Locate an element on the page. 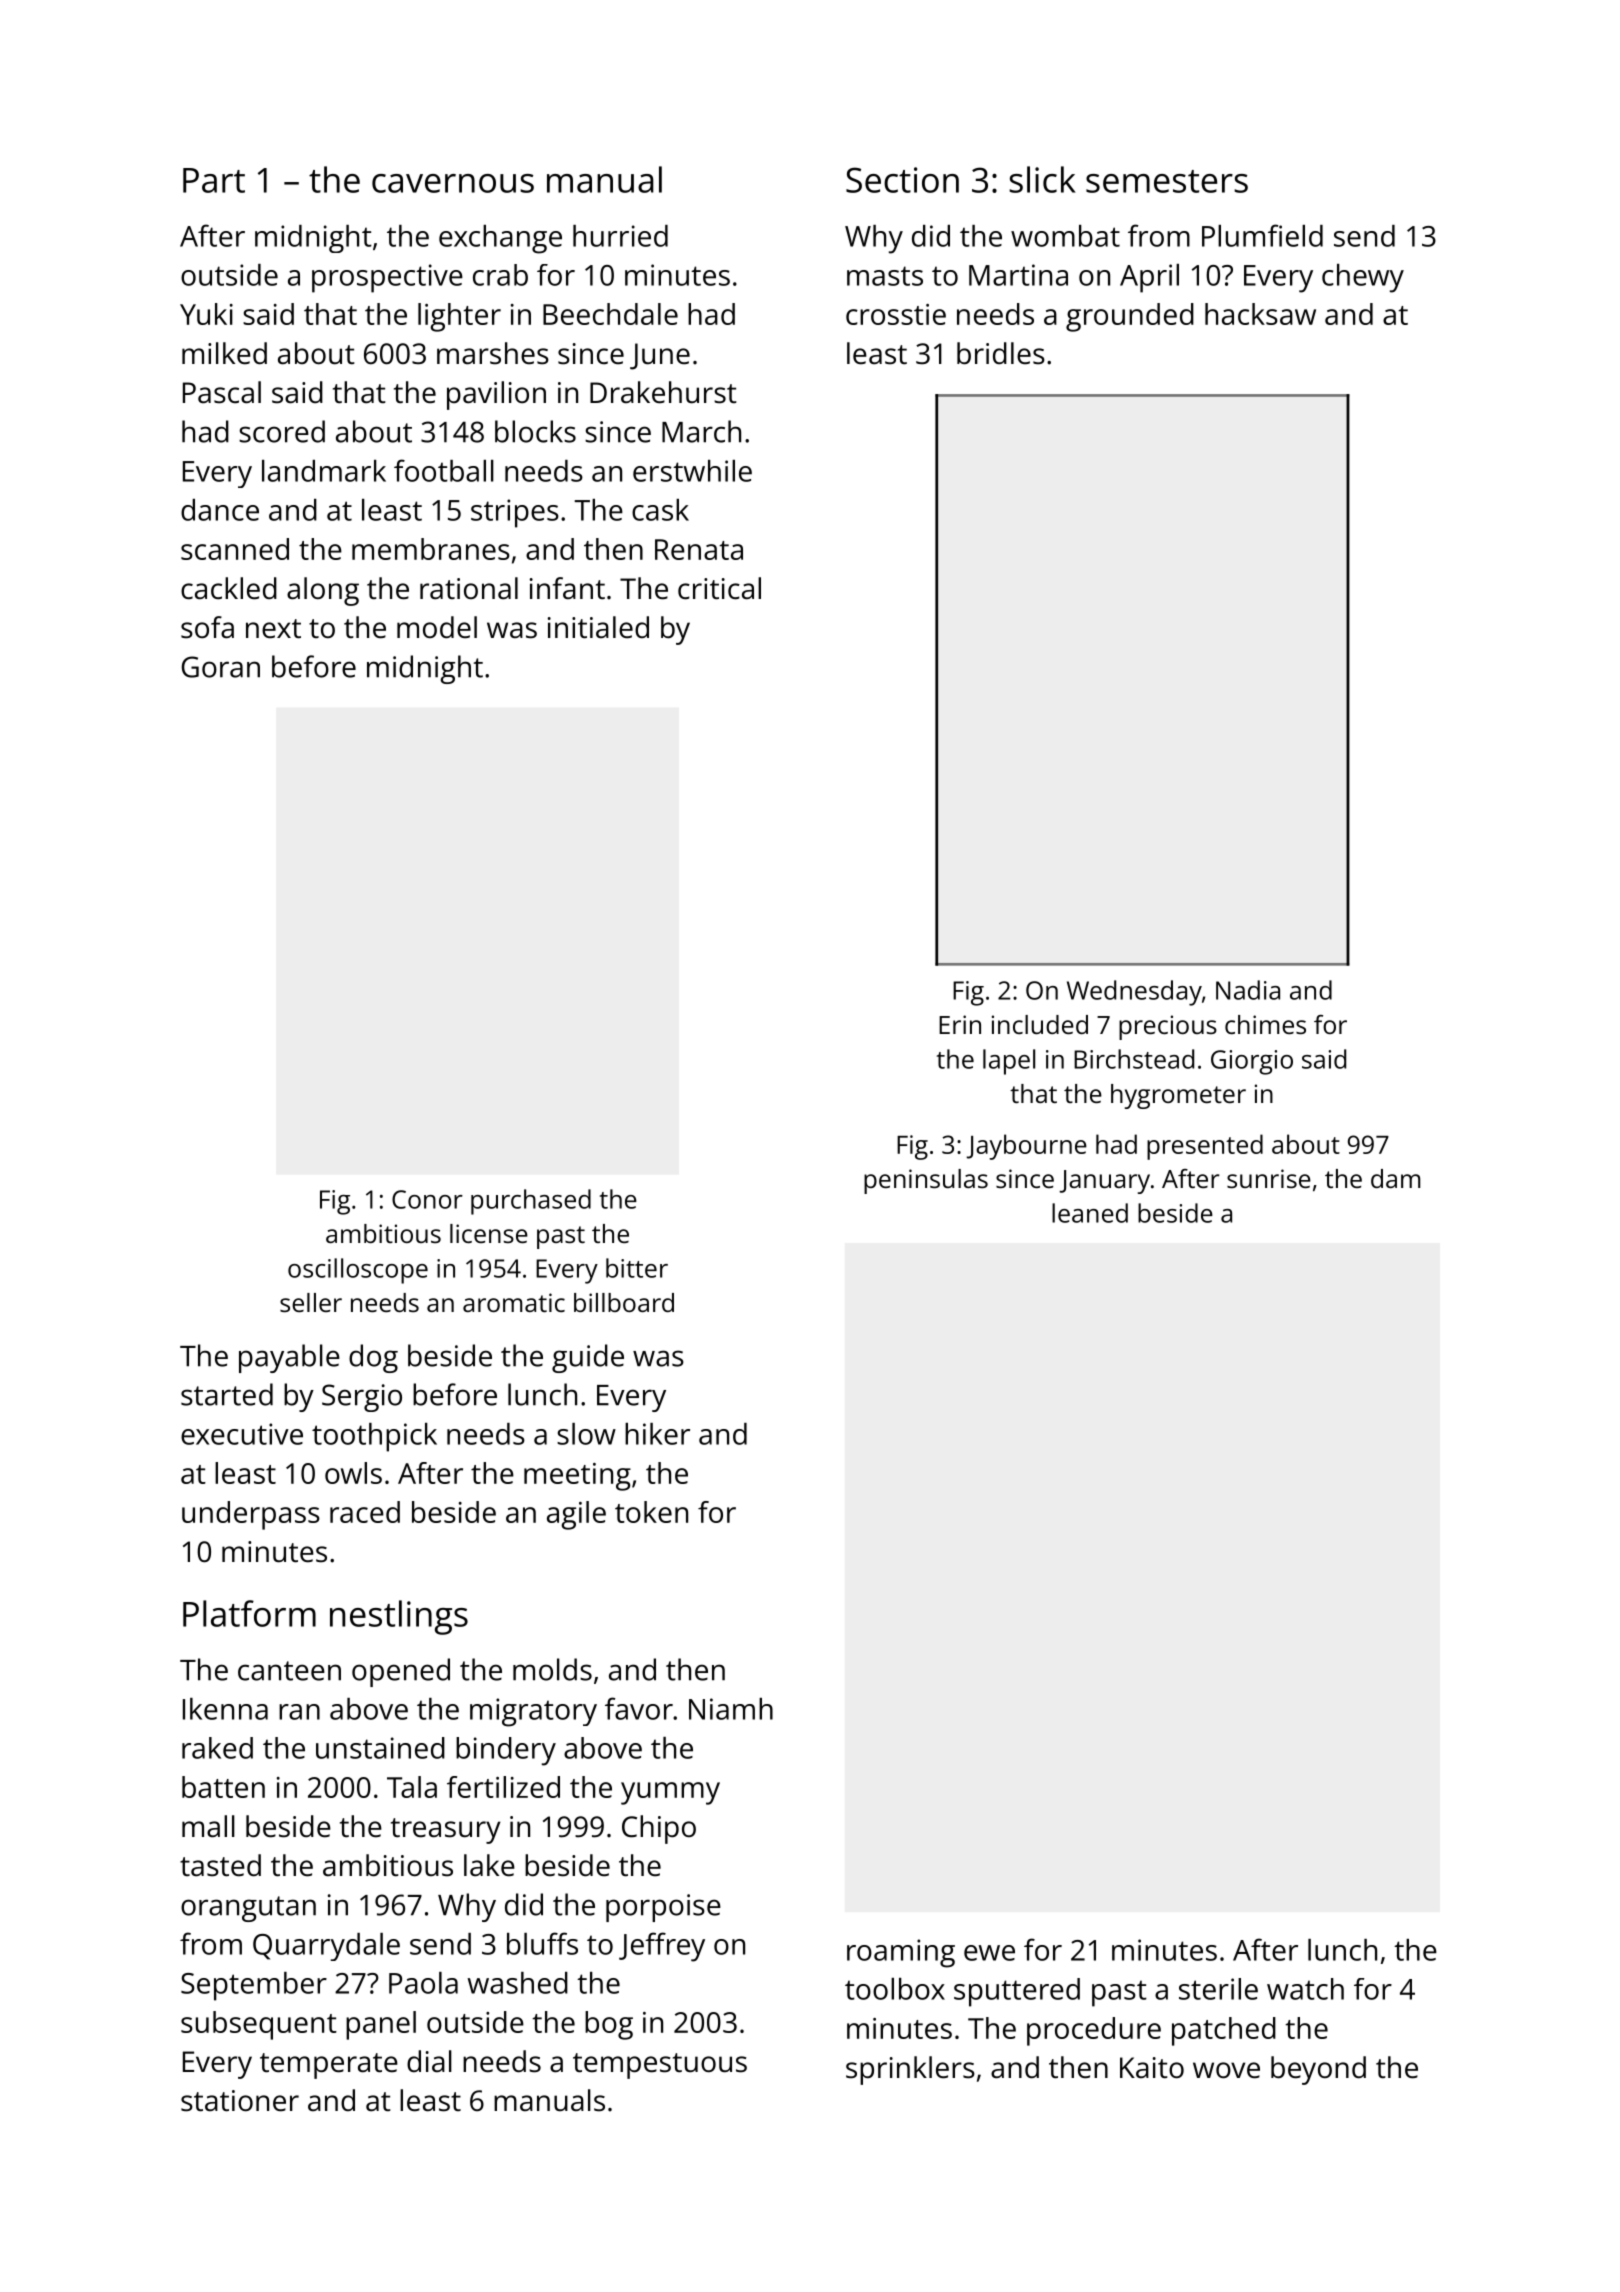 The width and height of the page is (1620, 2292). purchased is located at coordinates (531, 1202).
